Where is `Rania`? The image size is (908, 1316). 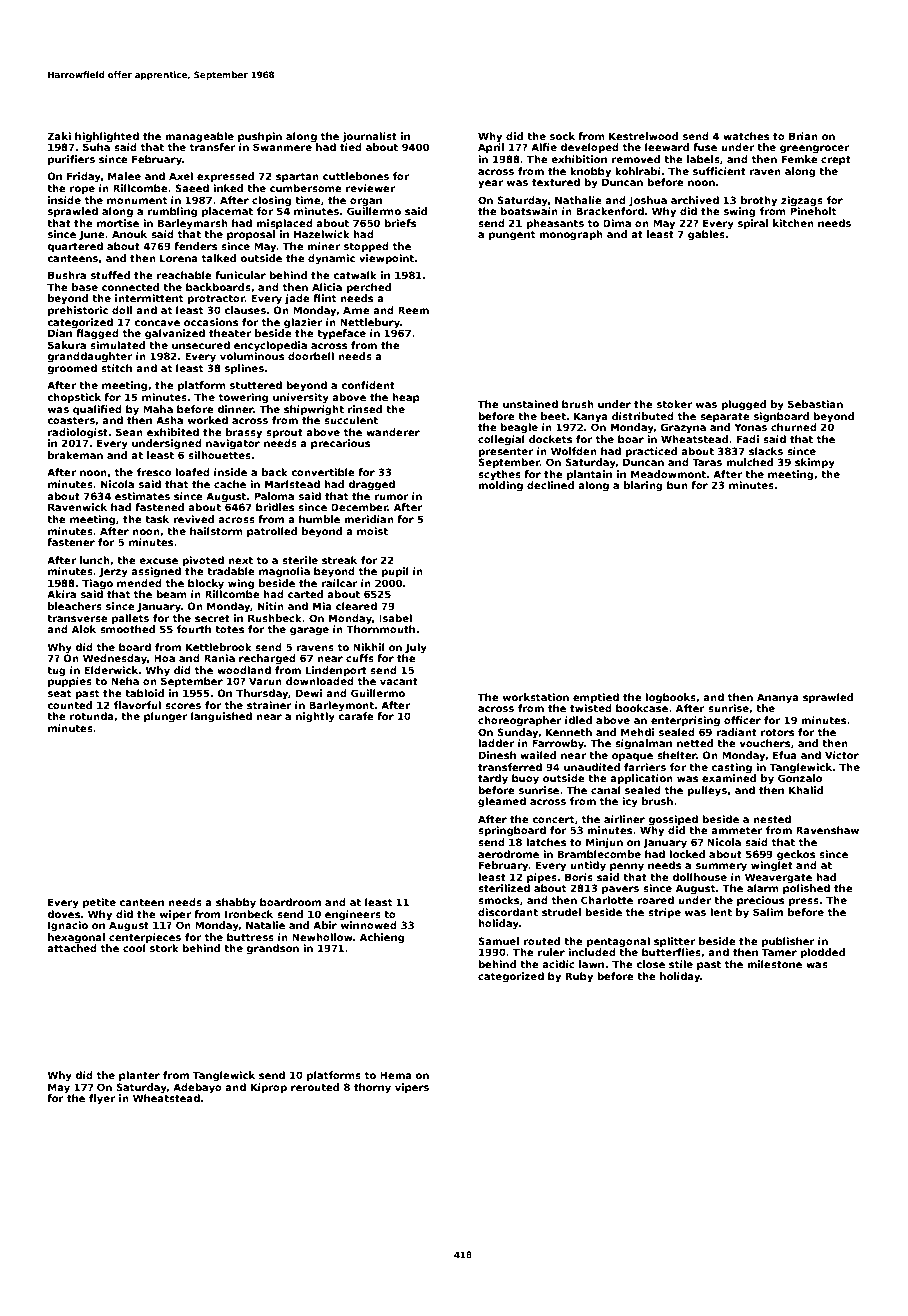 Rania is located at coordinates (219, 658).
